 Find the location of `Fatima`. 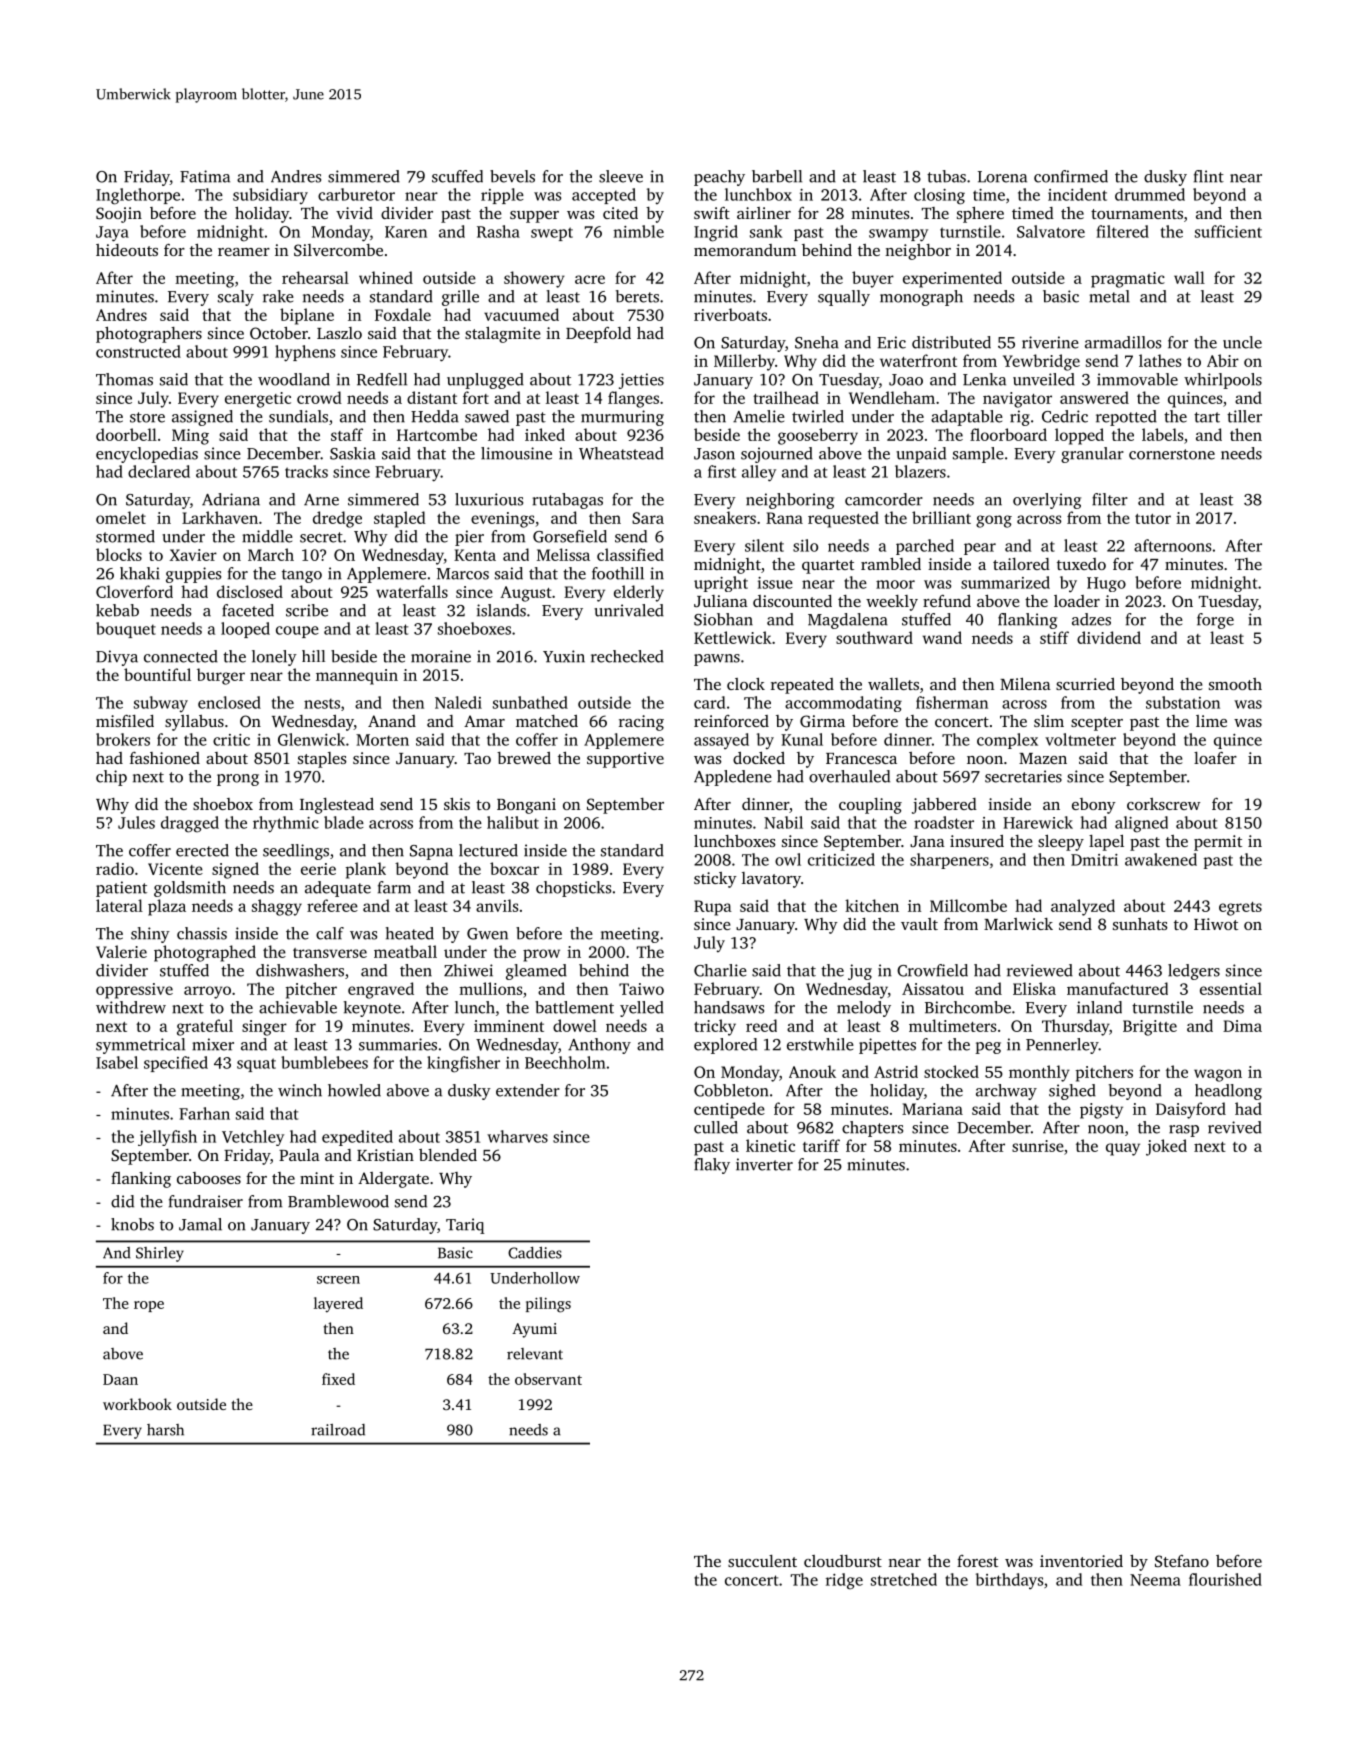

Fatima is located at coordinates (205, 176).
